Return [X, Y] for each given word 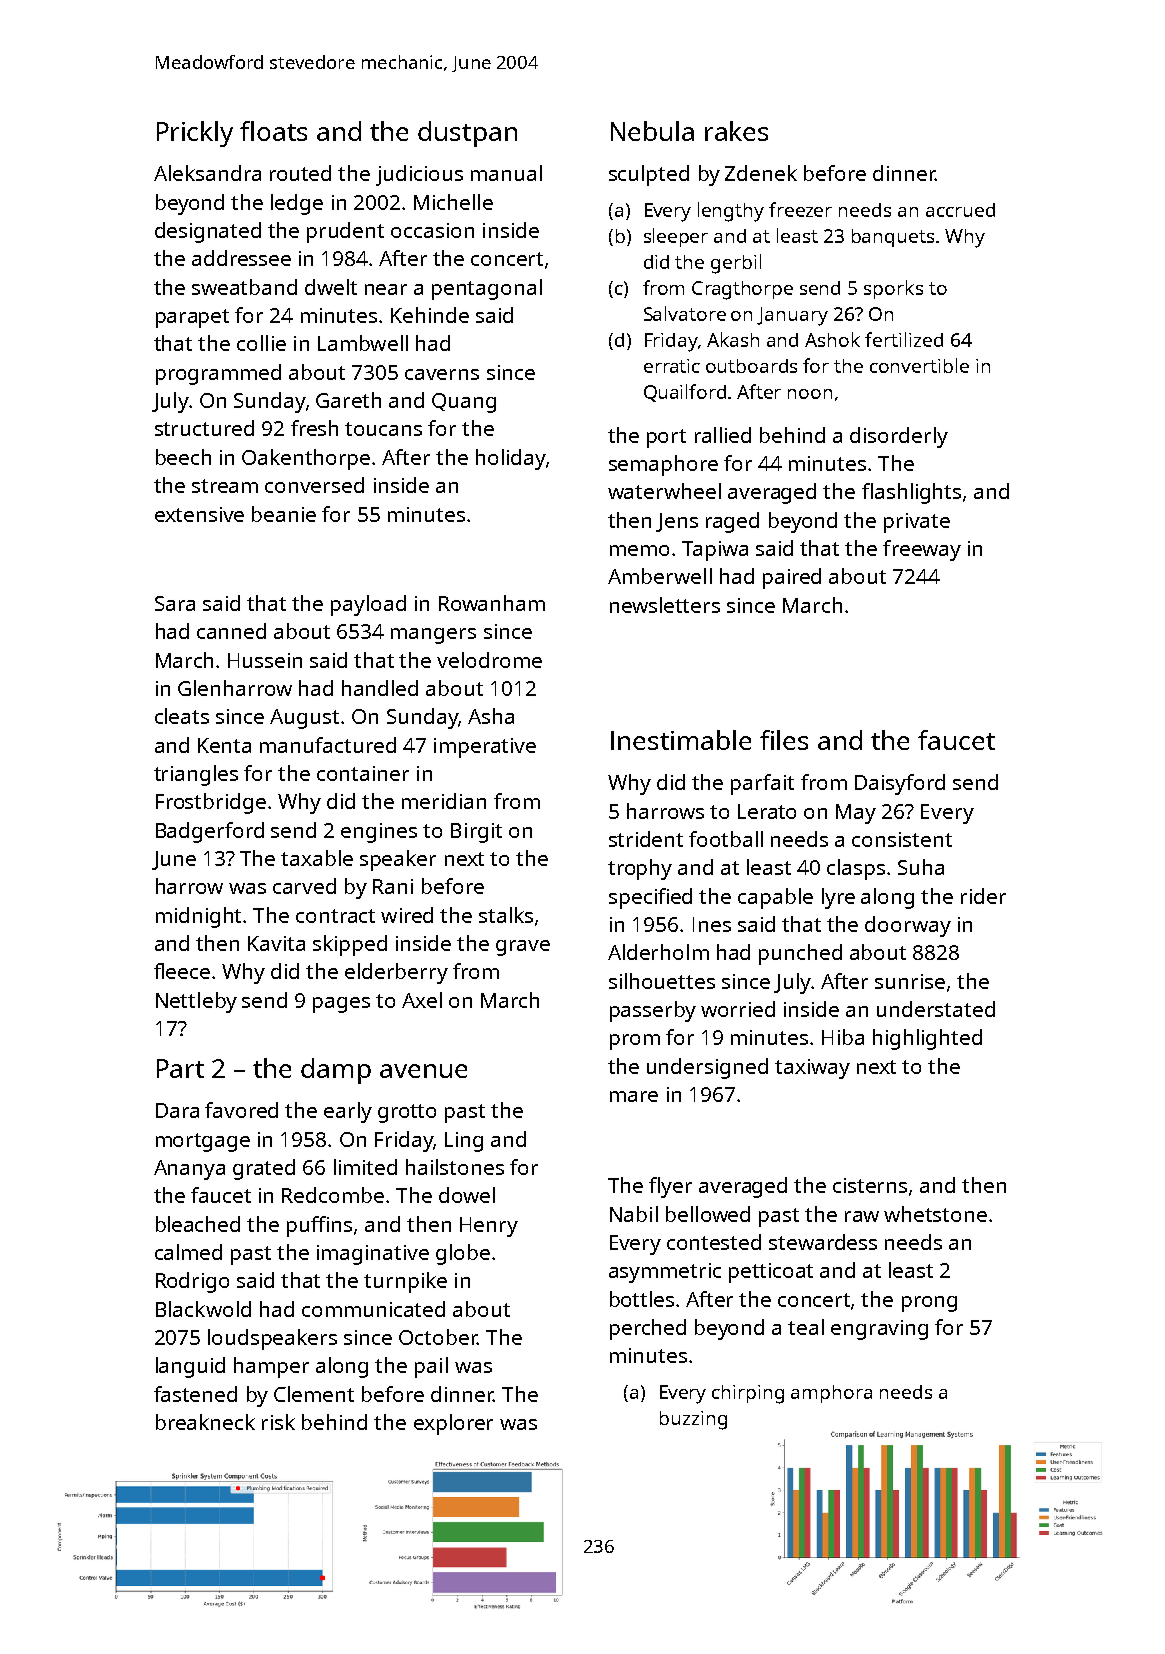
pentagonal [487, 289]
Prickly [195, 134]
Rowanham [492, 603]
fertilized [904, 339]
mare [634, 1096]
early [348, 1112]
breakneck [205, 1422]
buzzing [693, 1420]
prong [929, 1304]
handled [380, 688]
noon [810, 394]
